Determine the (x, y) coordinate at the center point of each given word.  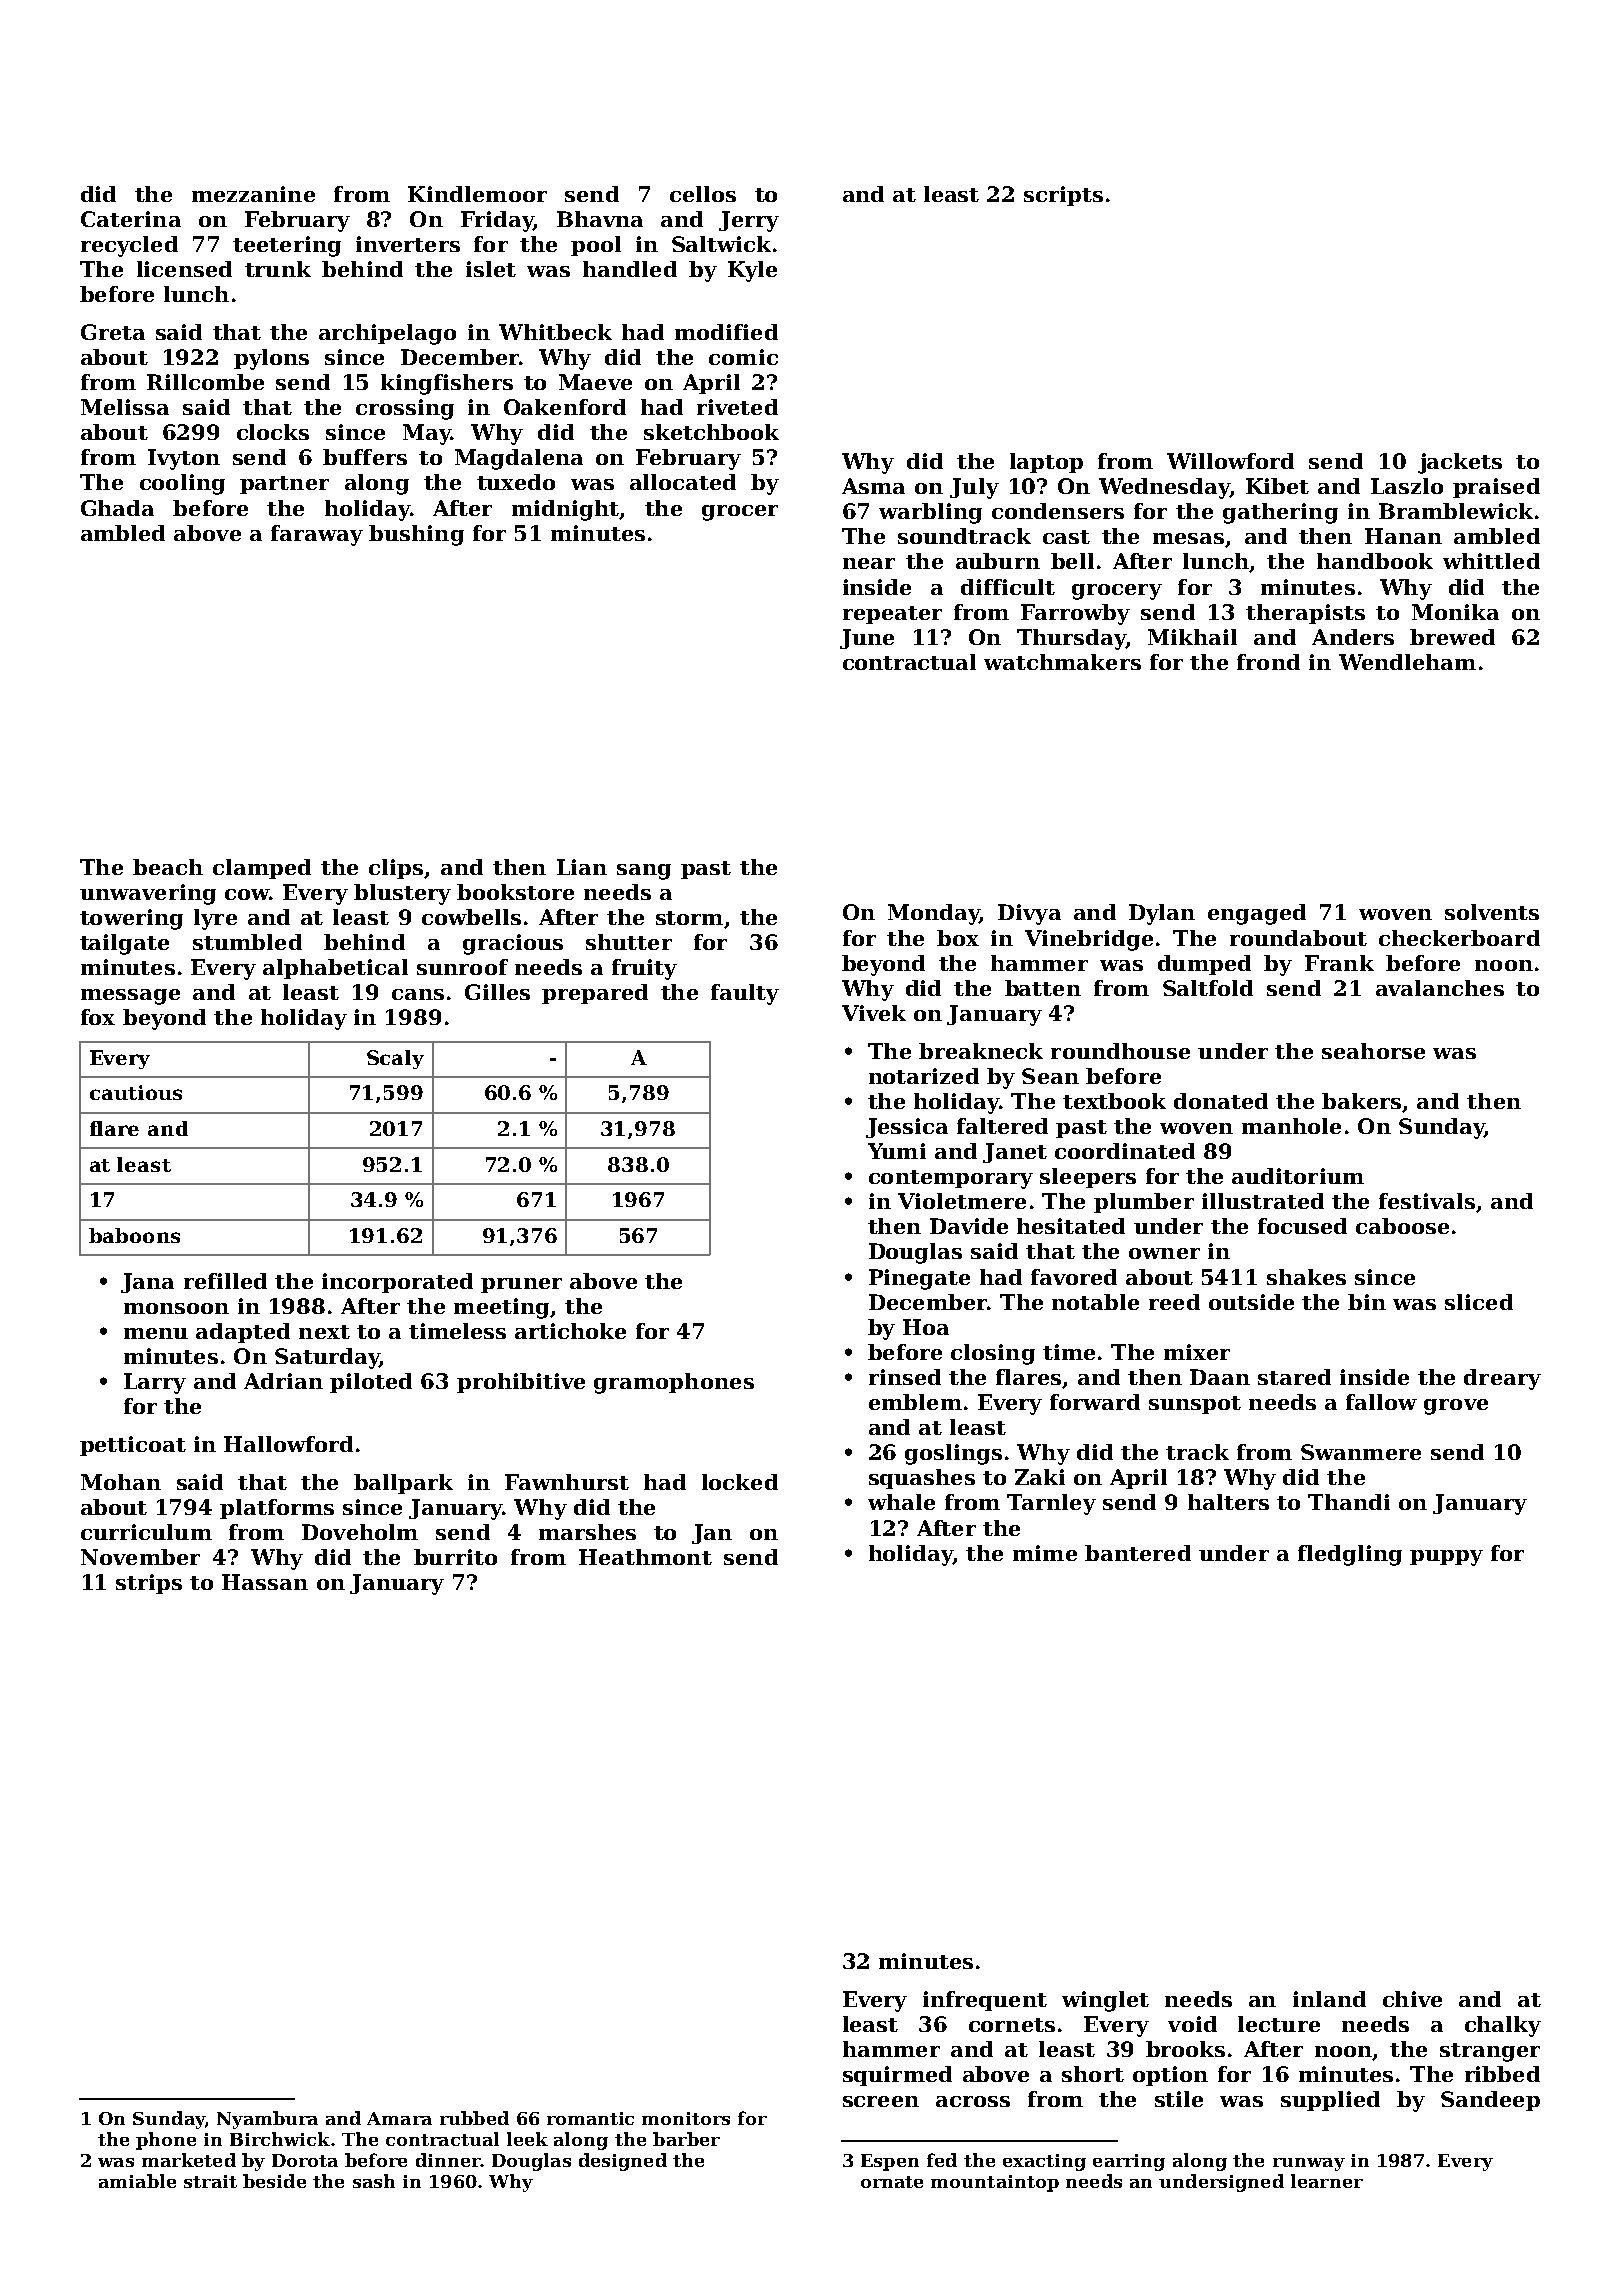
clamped (262, 869)
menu (156, 1333)
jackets (1460, 463)
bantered (1138, 1553)
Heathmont (645, 1557)
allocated (683, 482)
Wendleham (1407, 662)
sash (374, 2181)
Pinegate (919, 1279)
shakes (1306, 1277)
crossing (405, 409)
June (867, 639)
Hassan (265, 1582)
